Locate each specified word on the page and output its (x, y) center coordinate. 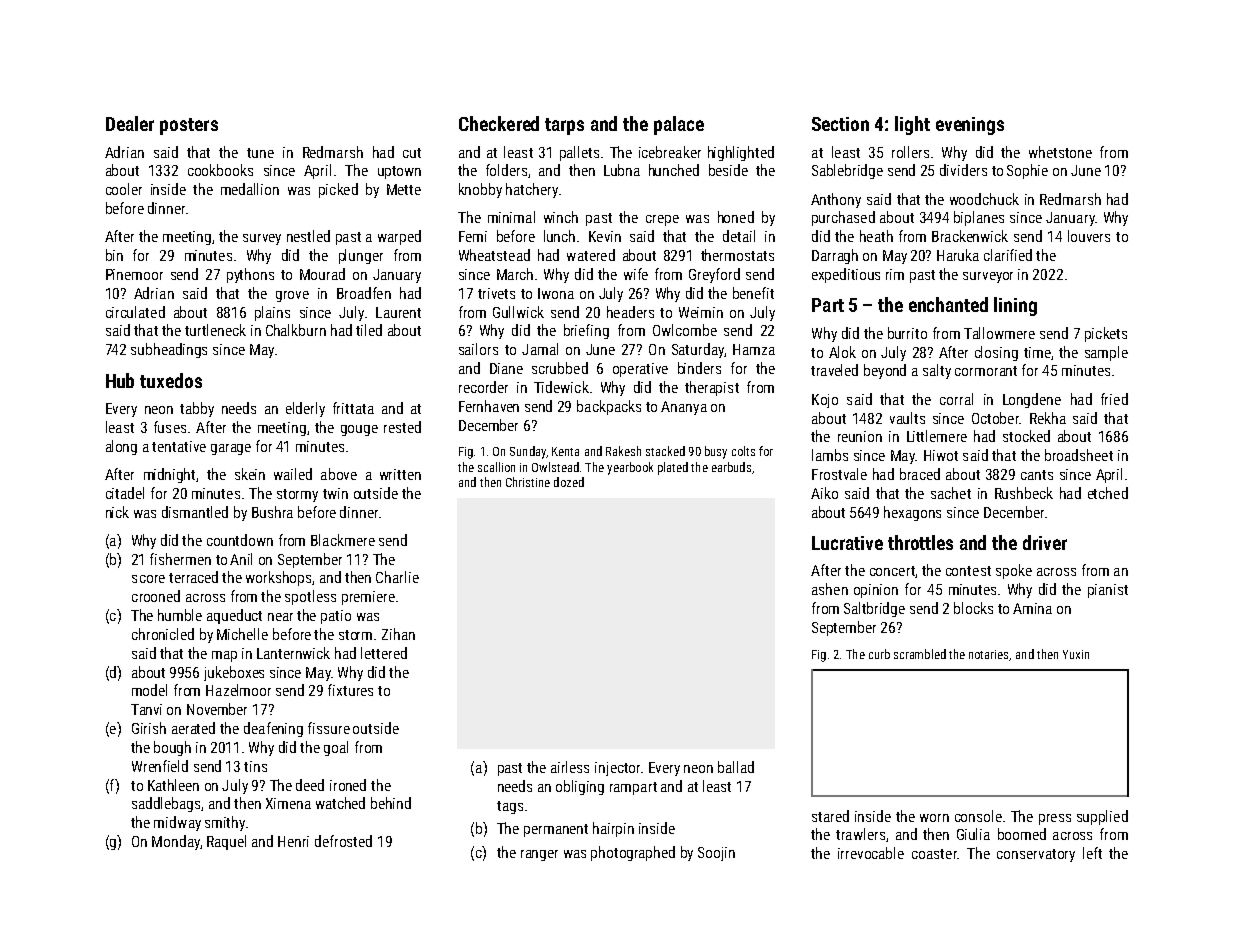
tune (260, 153)
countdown (240, 540)
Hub (120, 380)
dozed (569, 482)
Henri (293, 841)
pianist (1108, 591)
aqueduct (234, 616)
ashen (830, 589)
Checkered (499, 123)
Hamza (754, 349)
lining (1015, 306)
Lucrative (847, 543)
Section (840, 124)
